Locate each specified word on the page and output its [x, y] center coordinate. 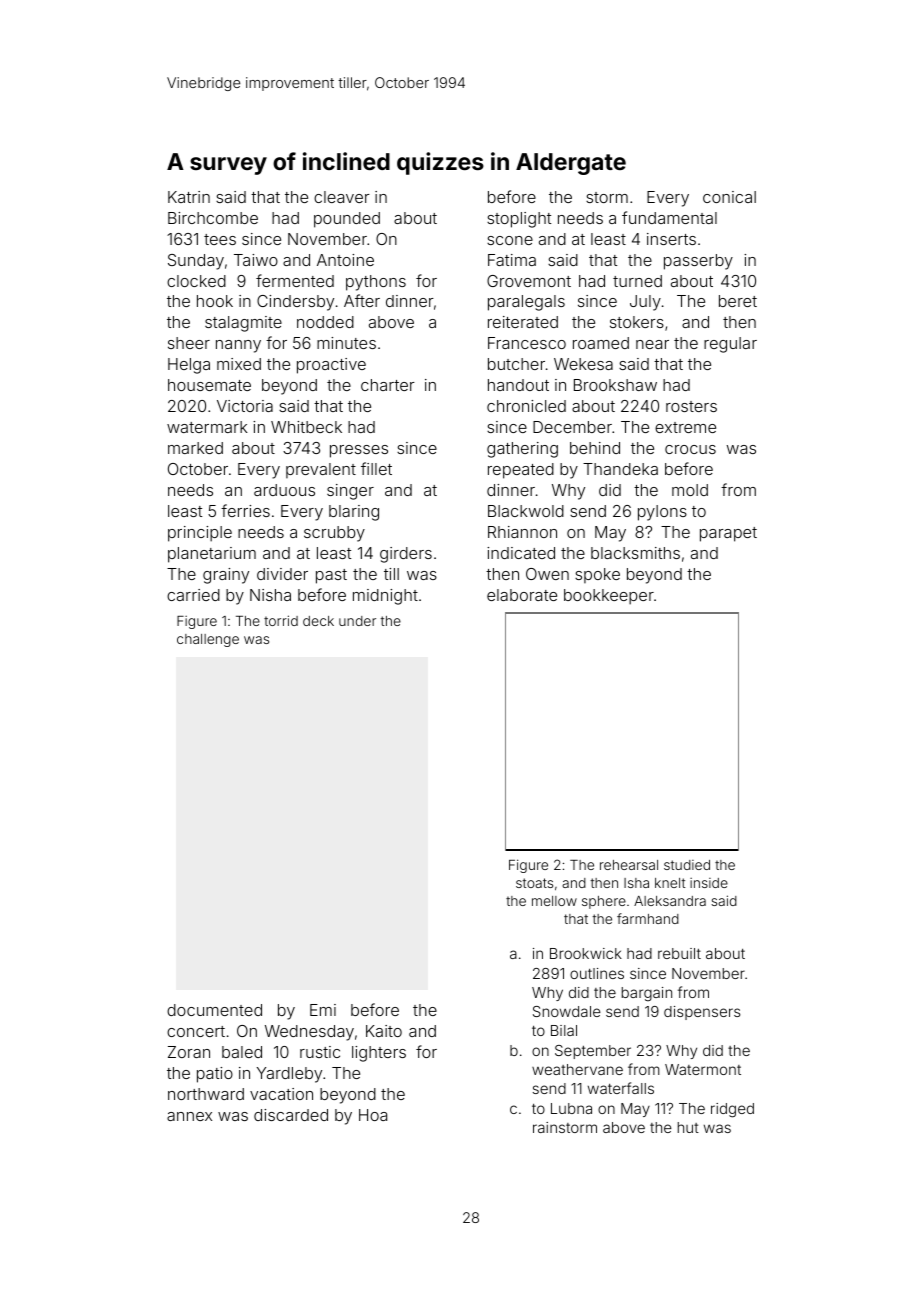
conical [729, 197]
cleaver [342, 197]
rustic [320, 1052]
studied [687, 865]
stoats [534, 883]
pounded [347, 220]
